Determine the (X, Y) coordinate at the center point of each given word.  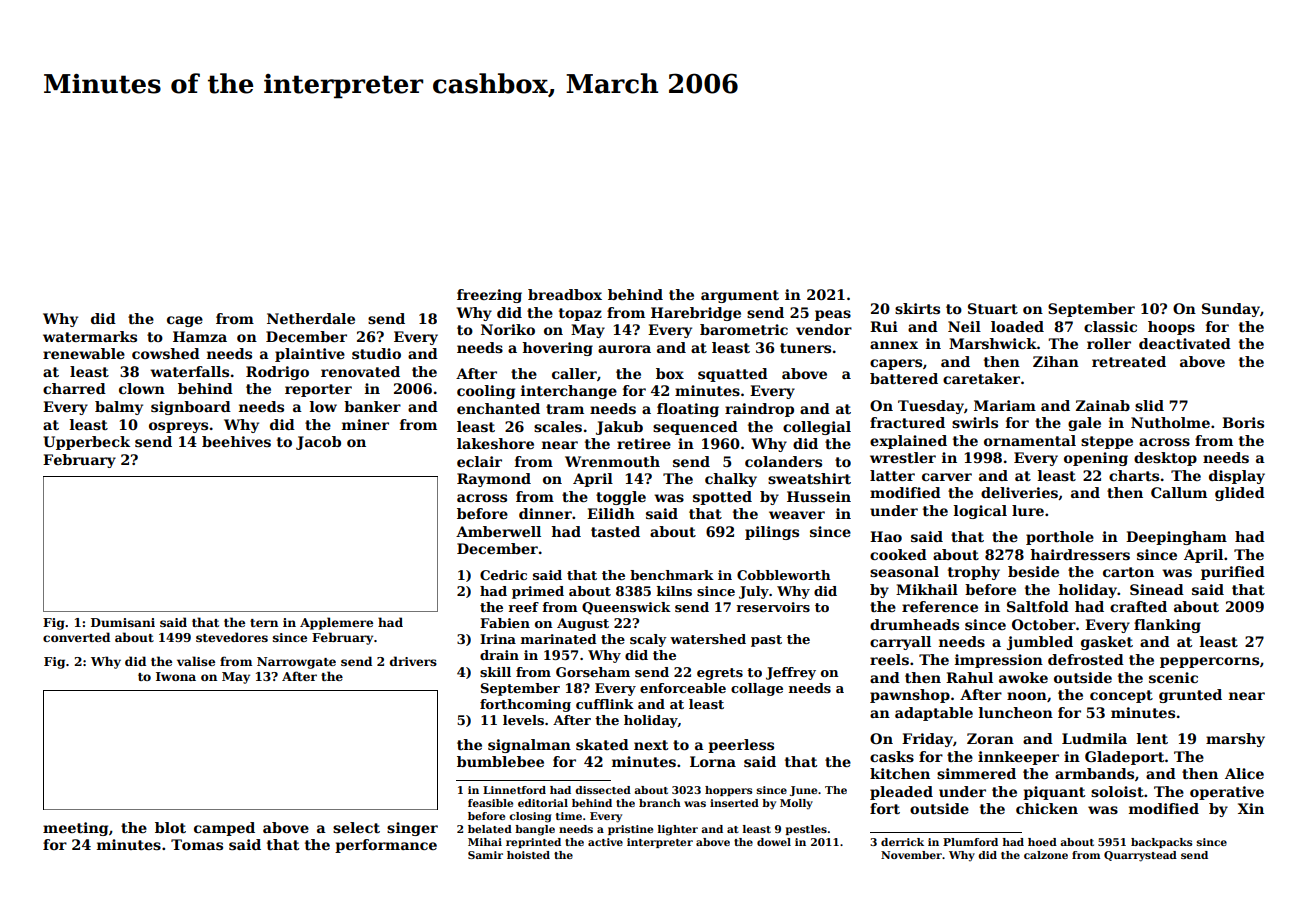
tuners (805, 348)
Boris (1243, 422)
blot (170, 827)
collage (757, 689)
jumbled (1040, 643)
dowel (774, 842)
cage (185, 321)
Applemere (336, 623)
